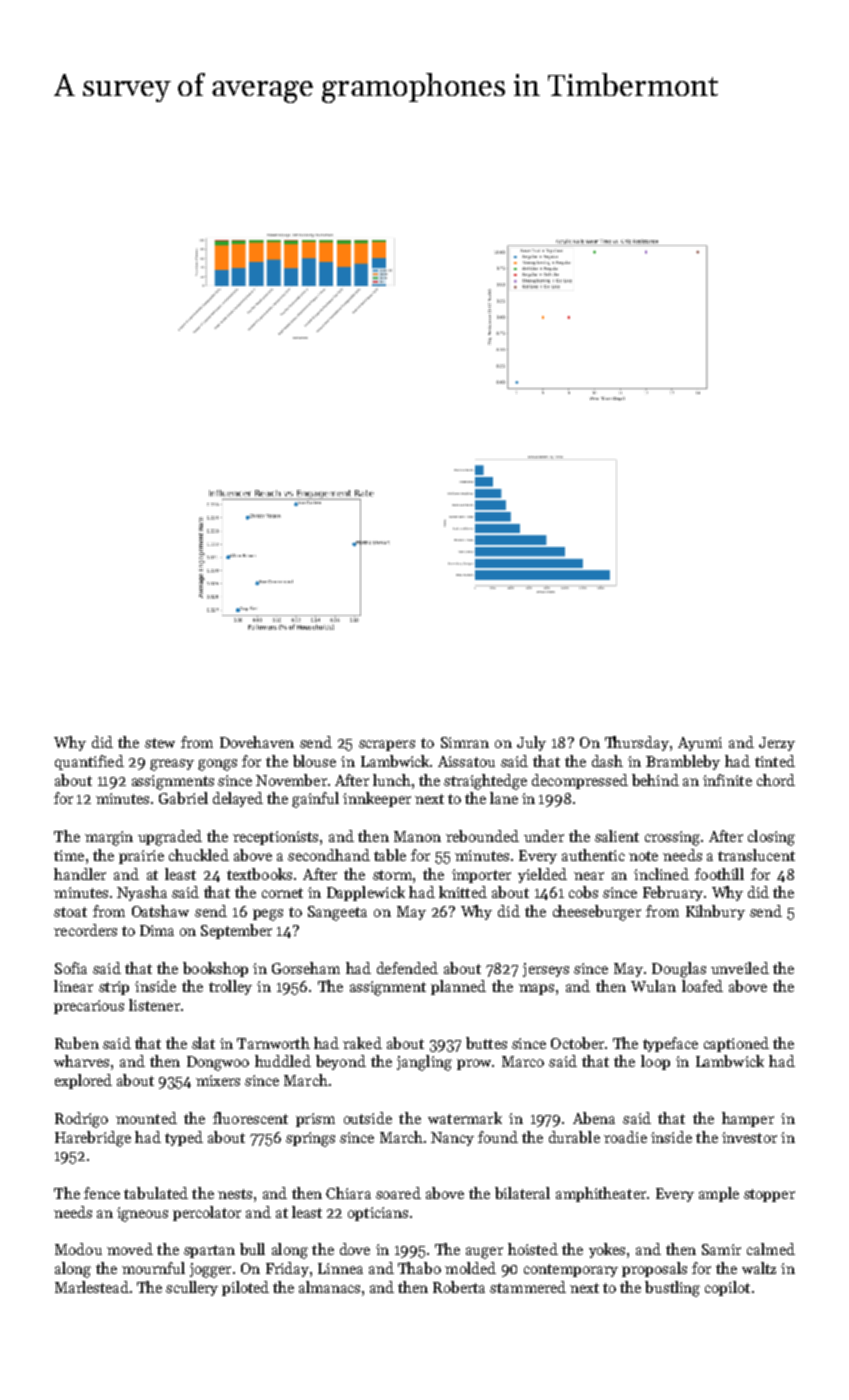 Image resolution: width=849 pixels, height=1400 pixels. What do you see at coordinates (719, 1194) in the screenshot?
I see `ample` at bounding box center [719, 1194].
